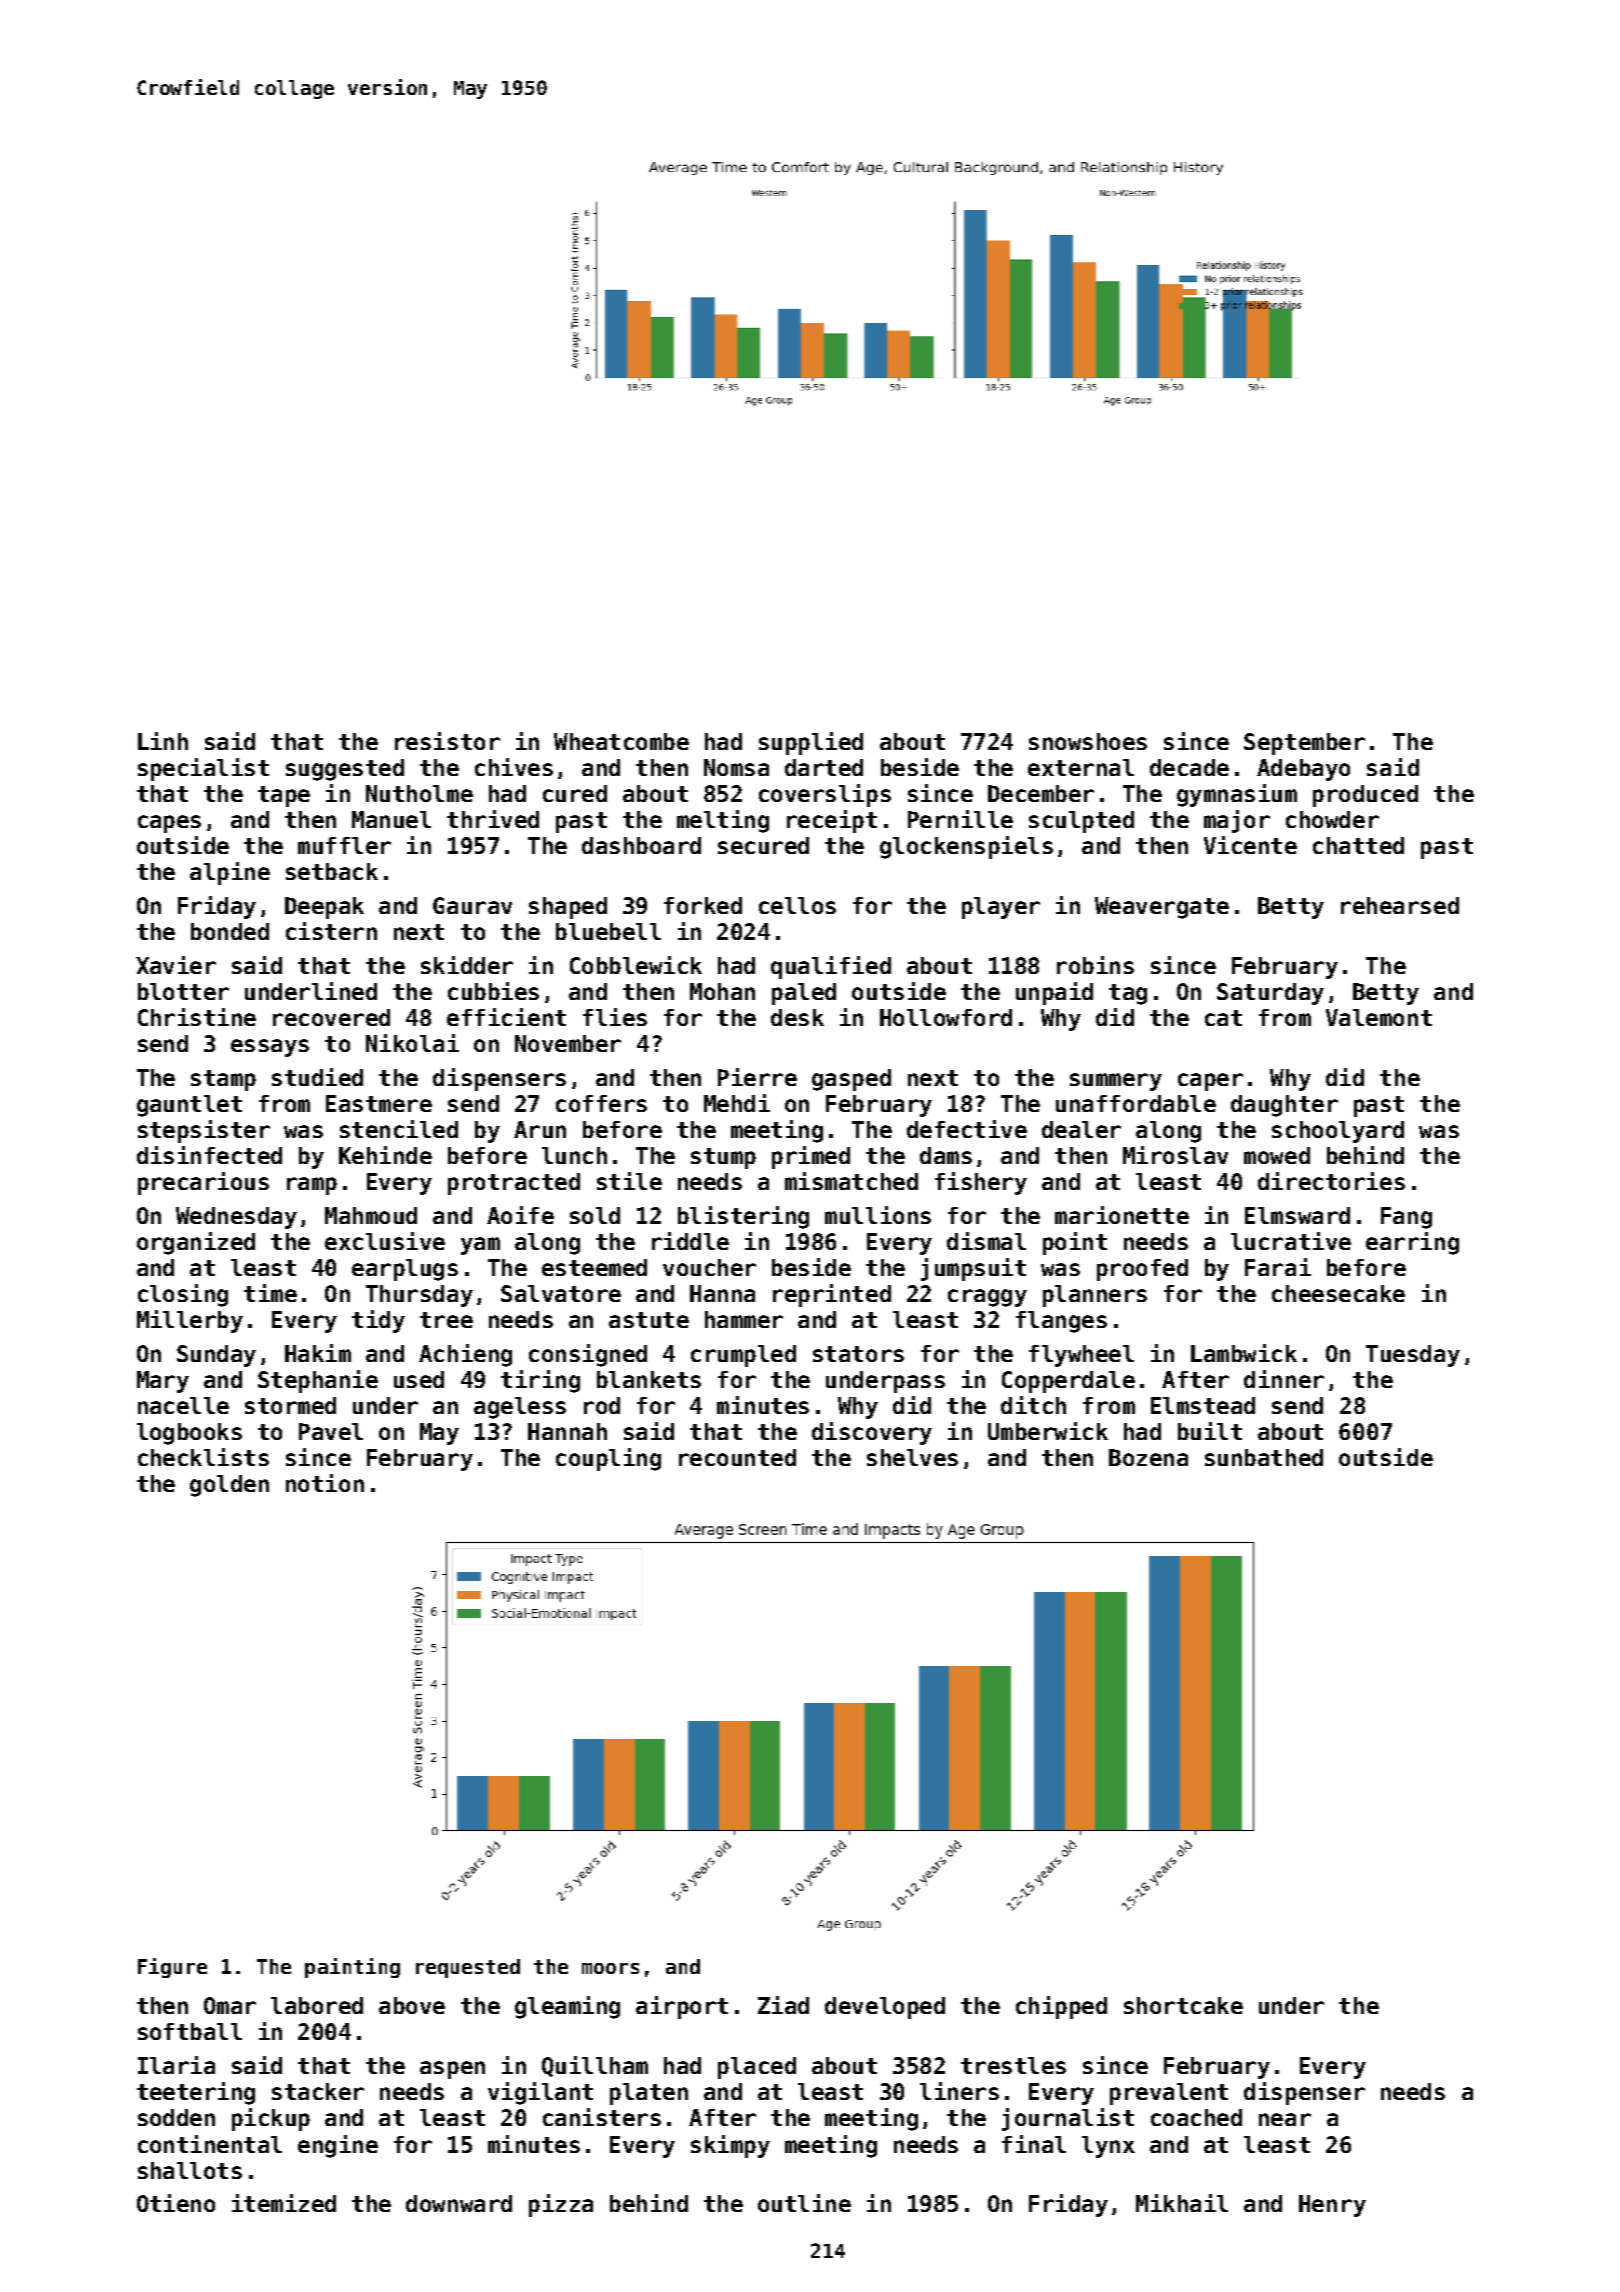  What do you see at coordinates (912, 1457) in the page?
I see `shelves` at bounding box center [912, 1457].
